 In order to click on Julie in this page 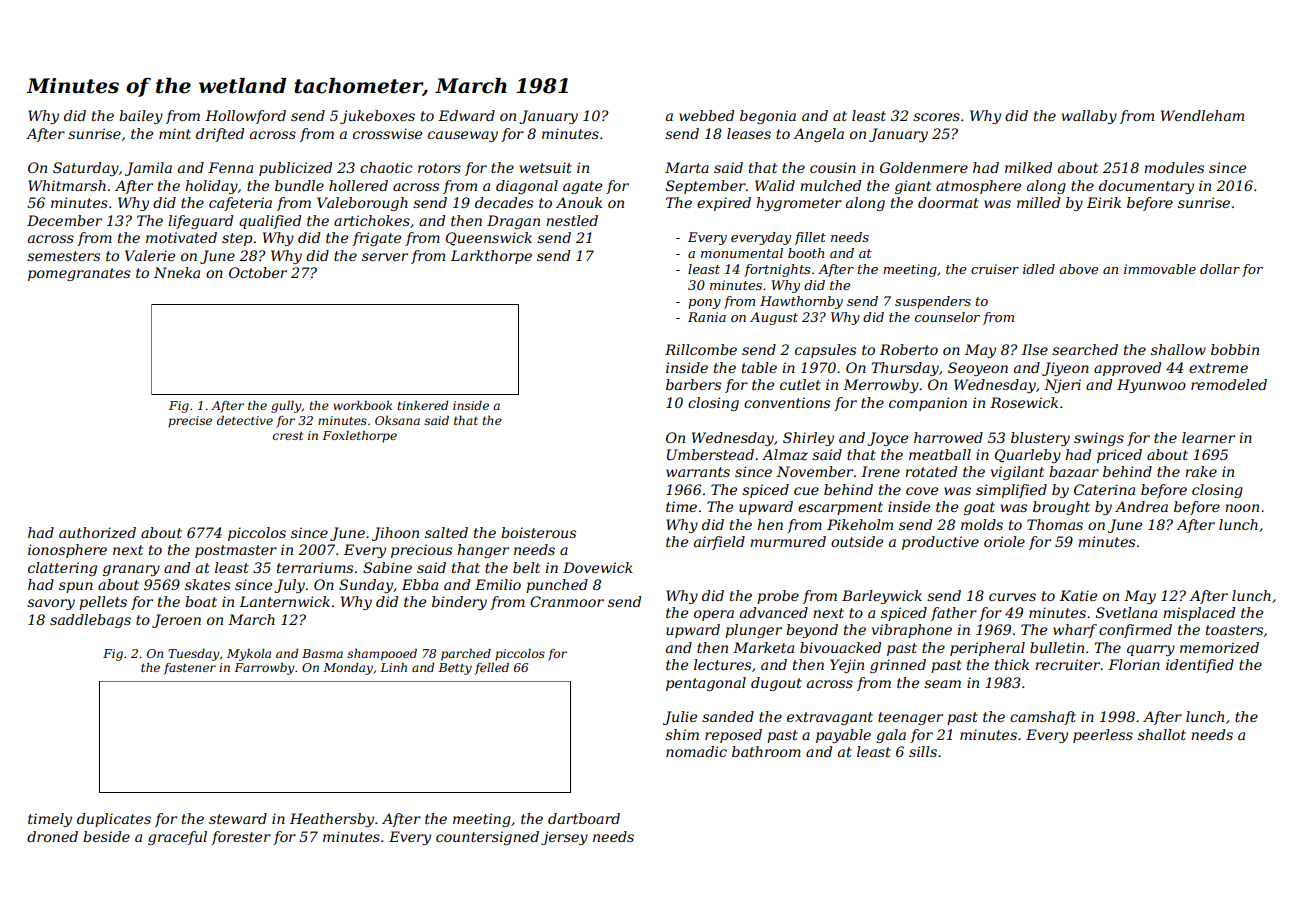, I will do `click(680, 718)`.
